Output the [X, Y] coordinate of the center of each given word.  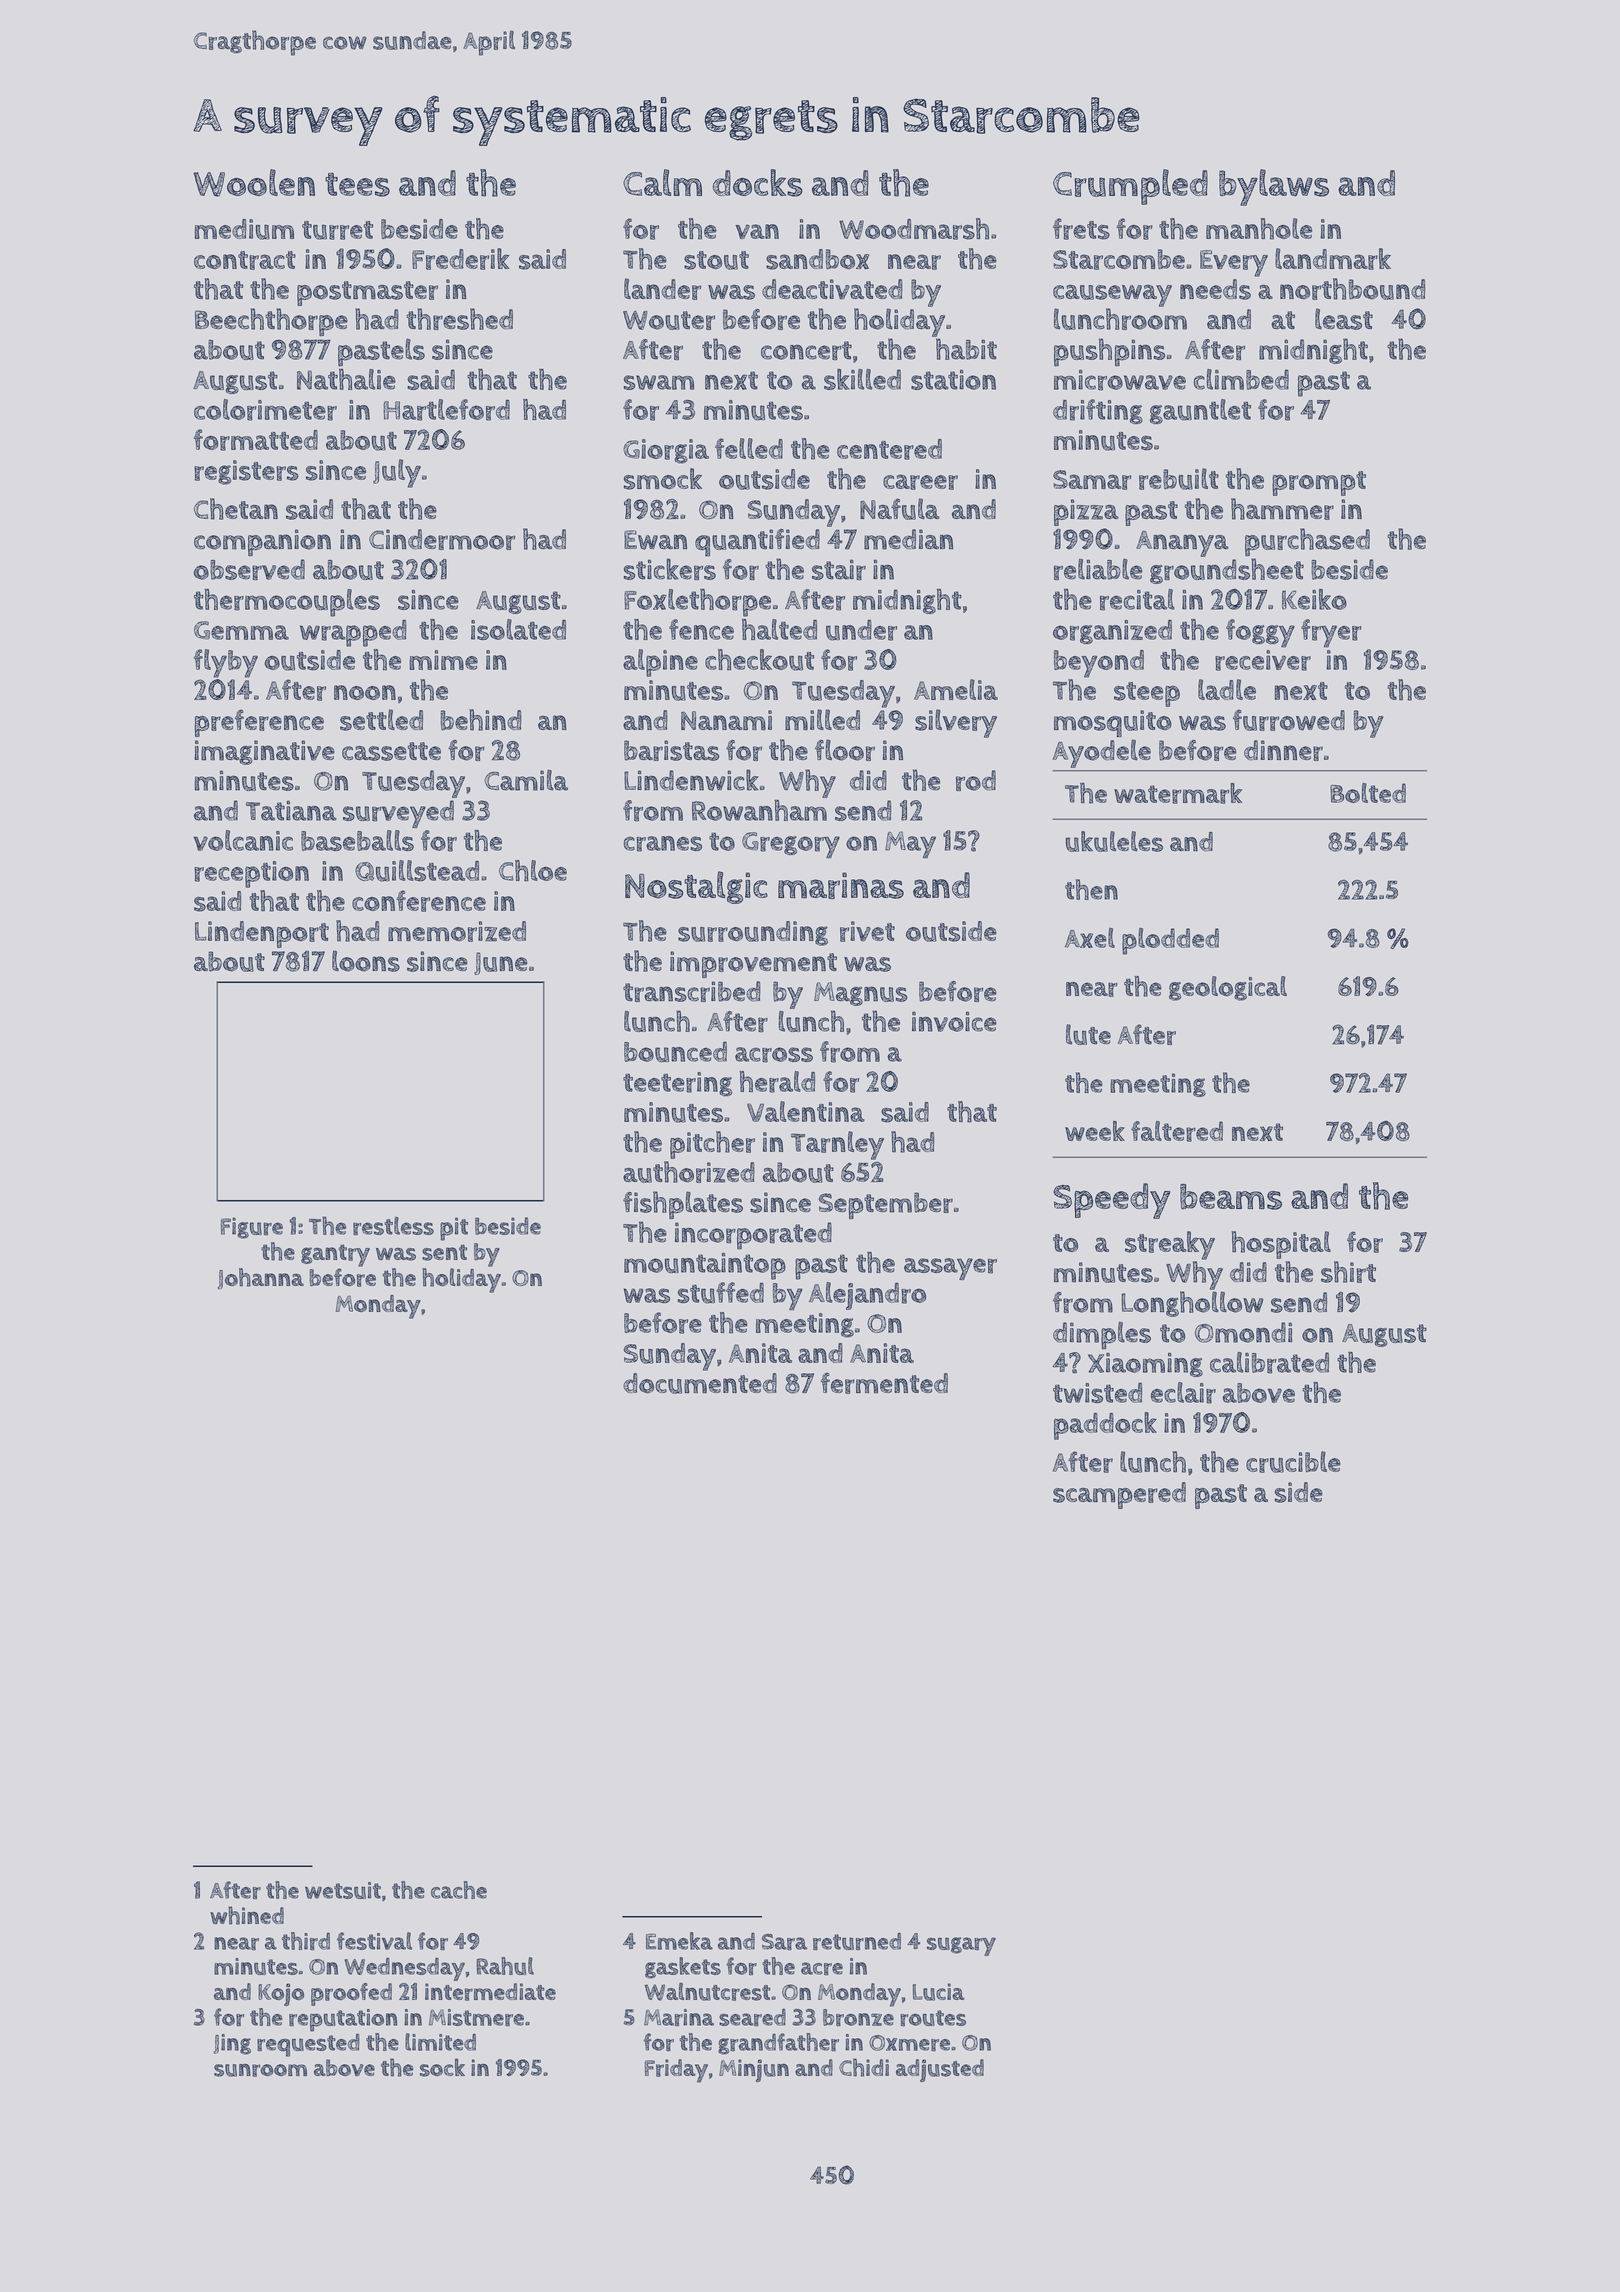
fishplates [683, 1205]
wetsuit [343, 1890]
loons [366, 961]
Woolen [254, 183]
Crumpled [1130, 187]
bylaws [1274, 187]
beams [1231, 1197]
